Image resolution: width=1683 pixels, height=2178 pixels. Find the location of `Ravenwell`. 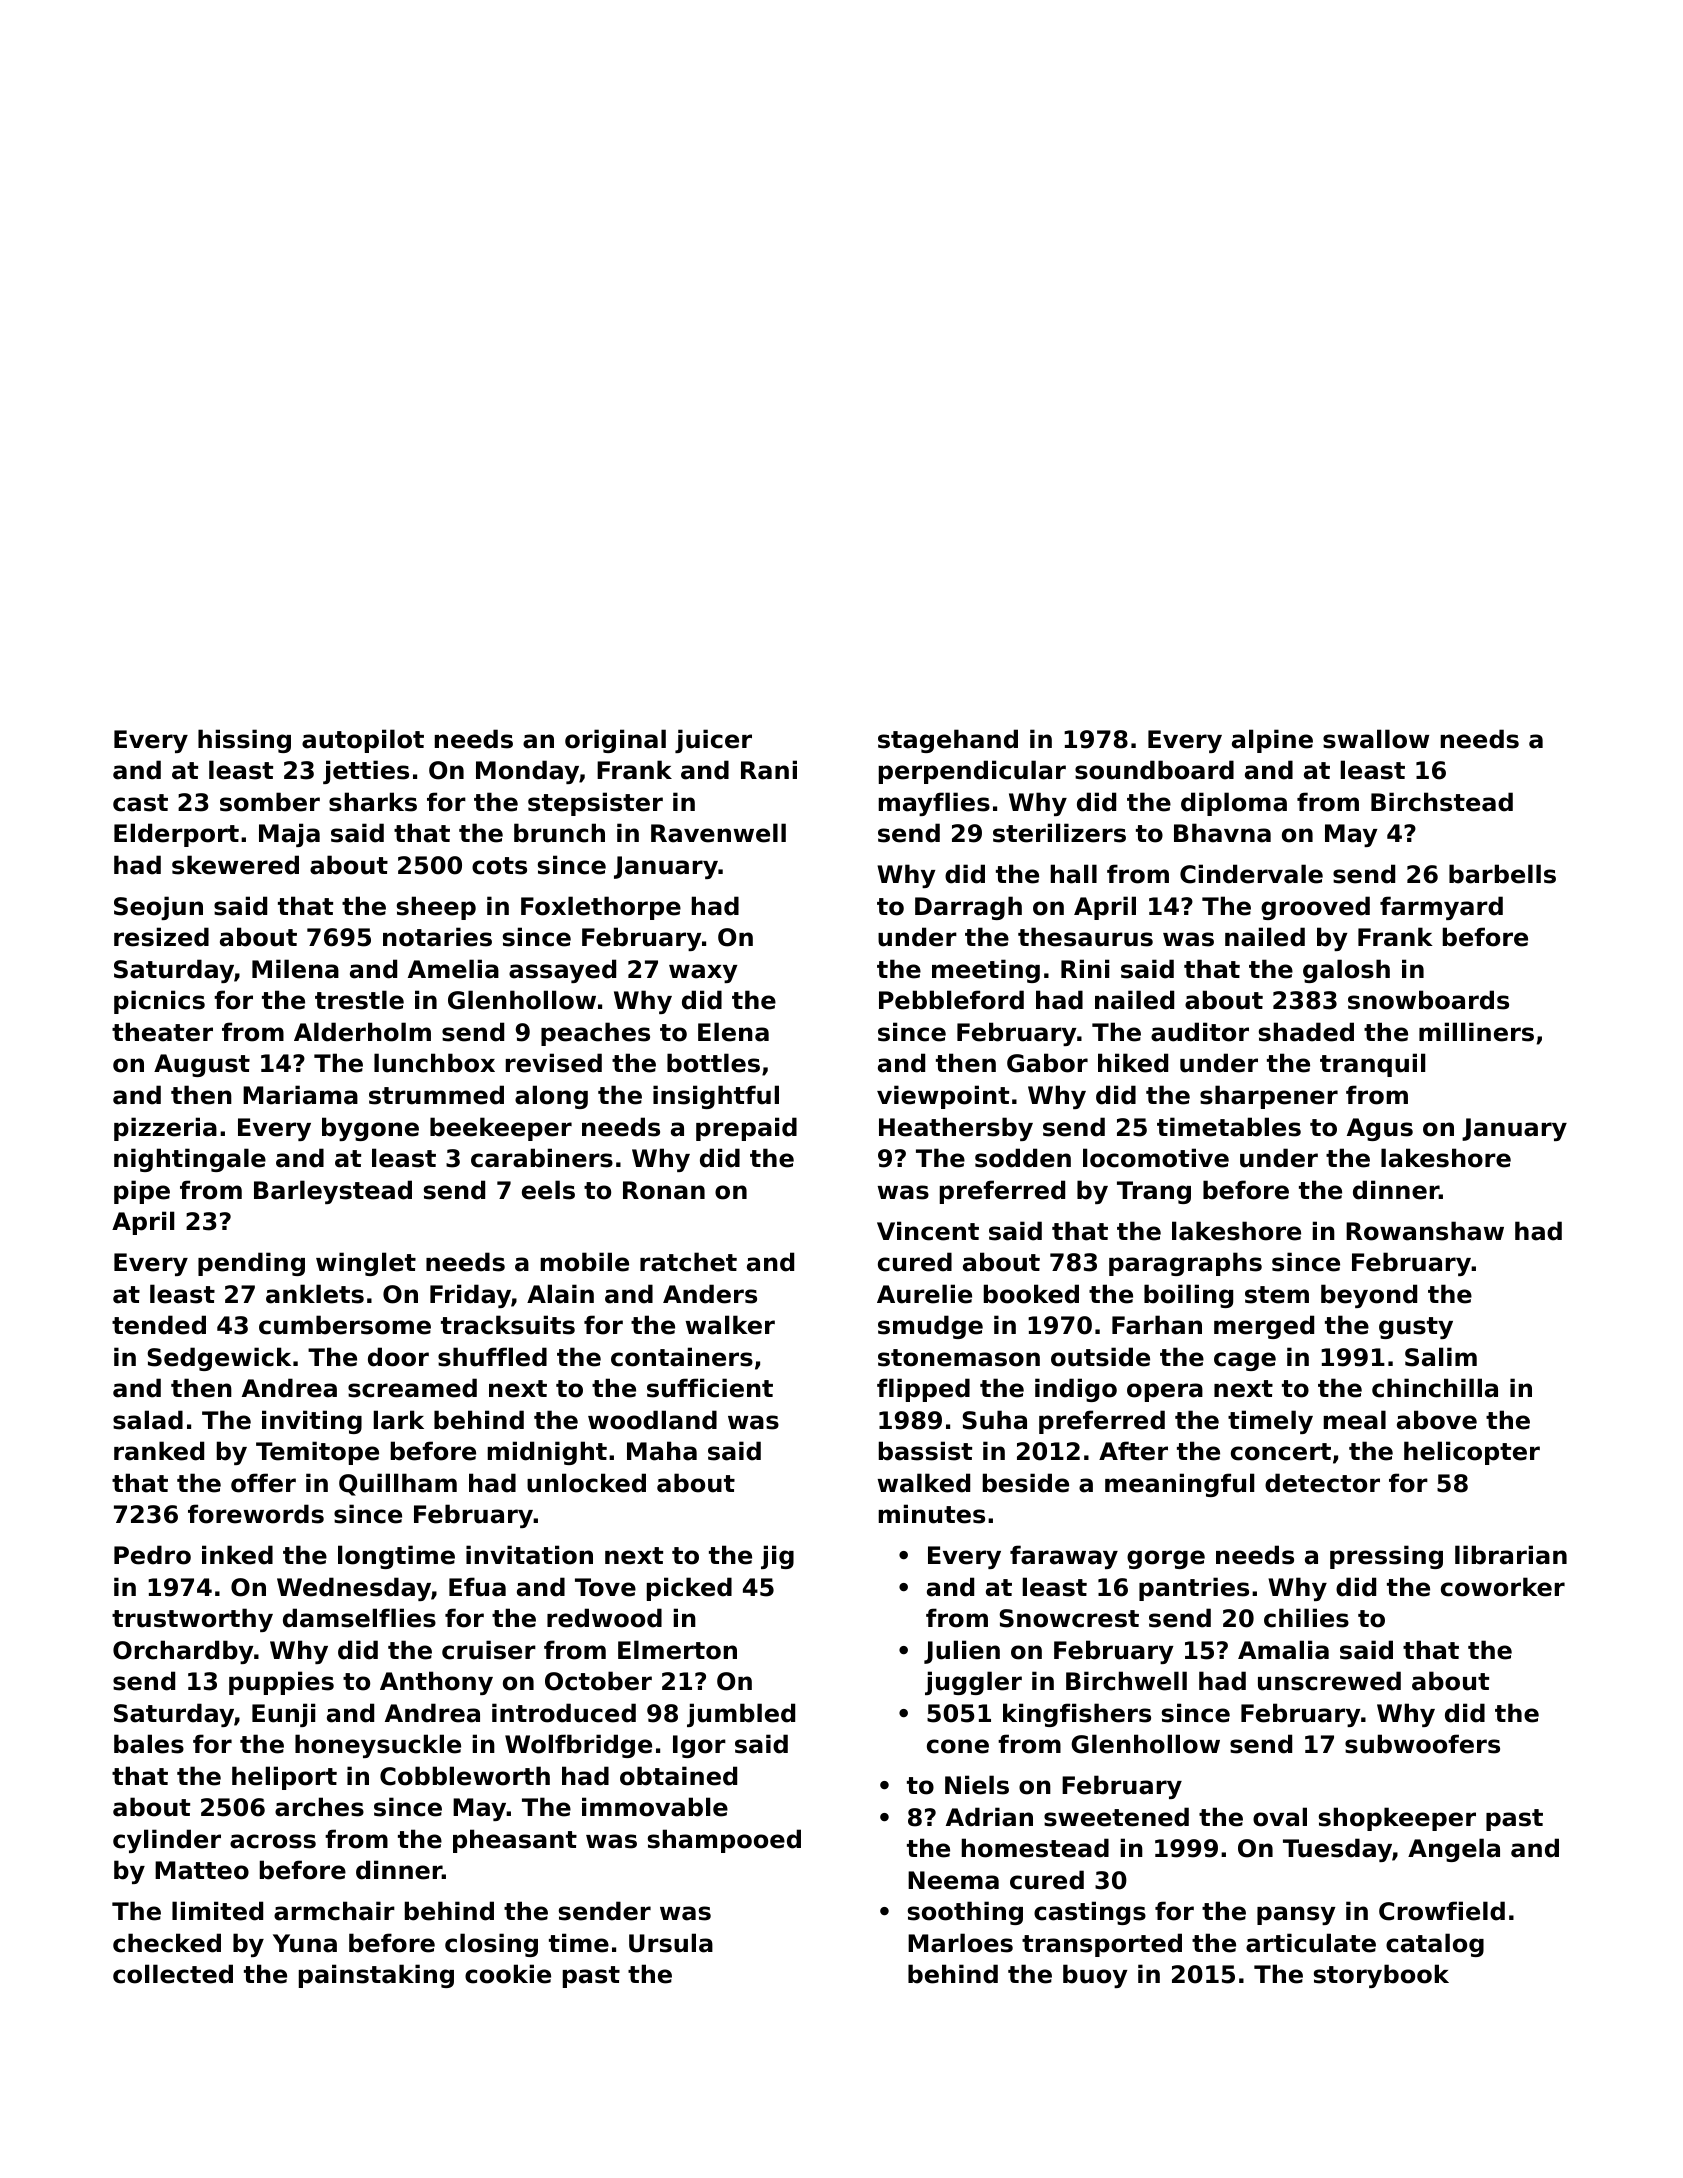

Ravenwell is located at coordinates (718, 833).
